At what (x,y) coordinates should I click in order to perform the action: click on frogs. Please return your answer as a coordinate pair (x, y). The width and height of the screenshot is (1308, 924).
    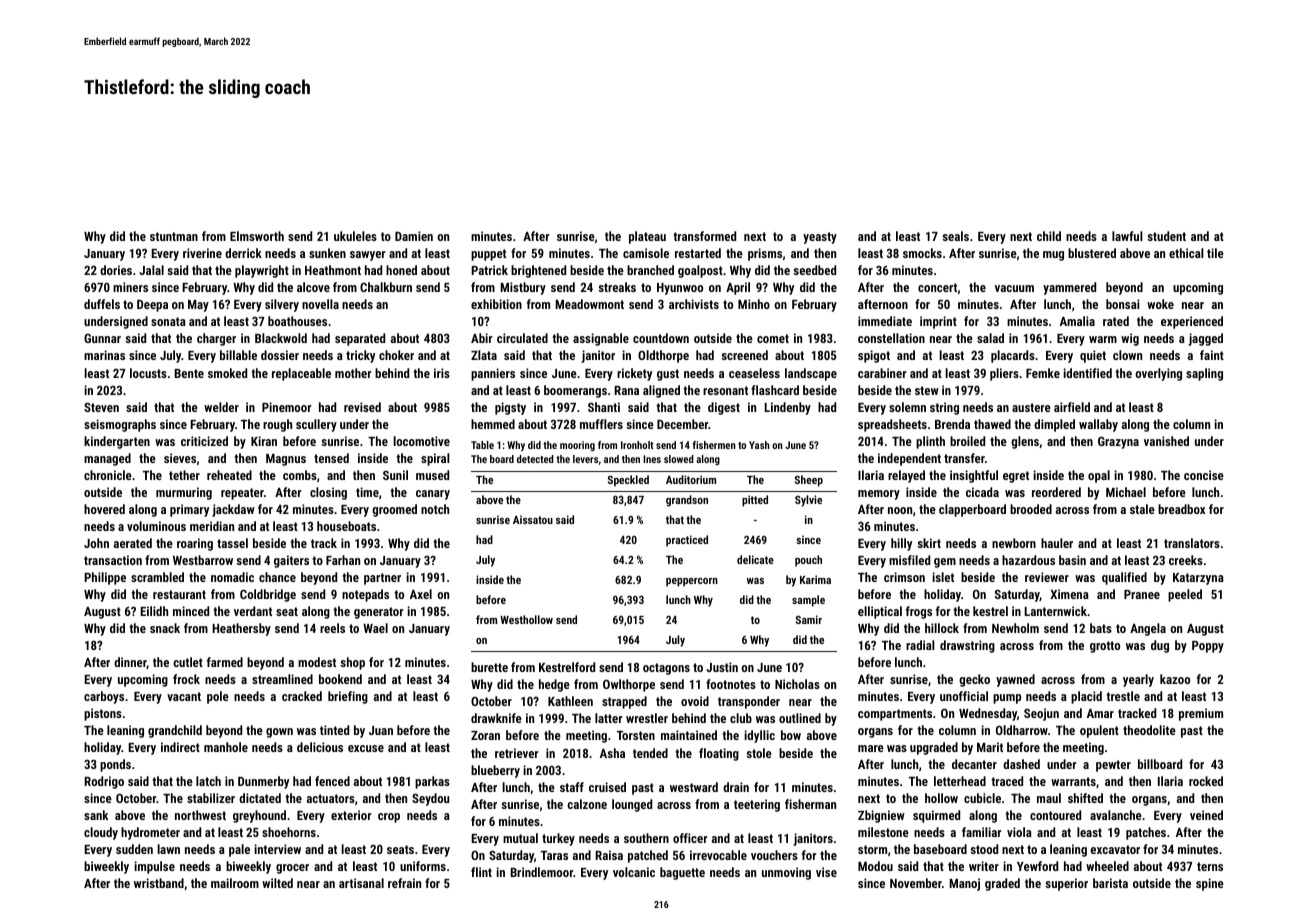
    Looking at the image, I should click on (919, 612).
